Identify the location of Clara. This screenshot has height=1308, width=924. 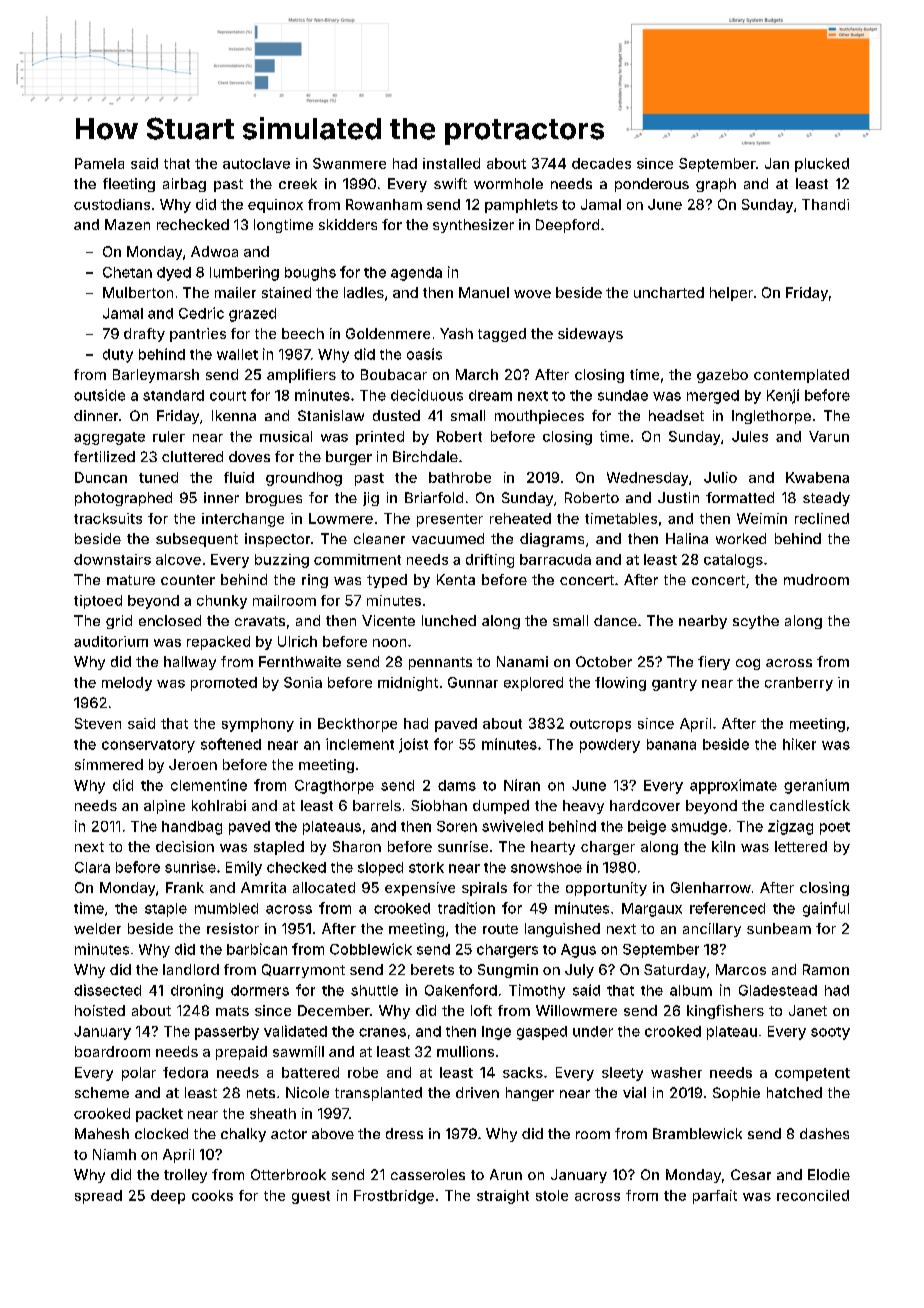
(92, 867).
